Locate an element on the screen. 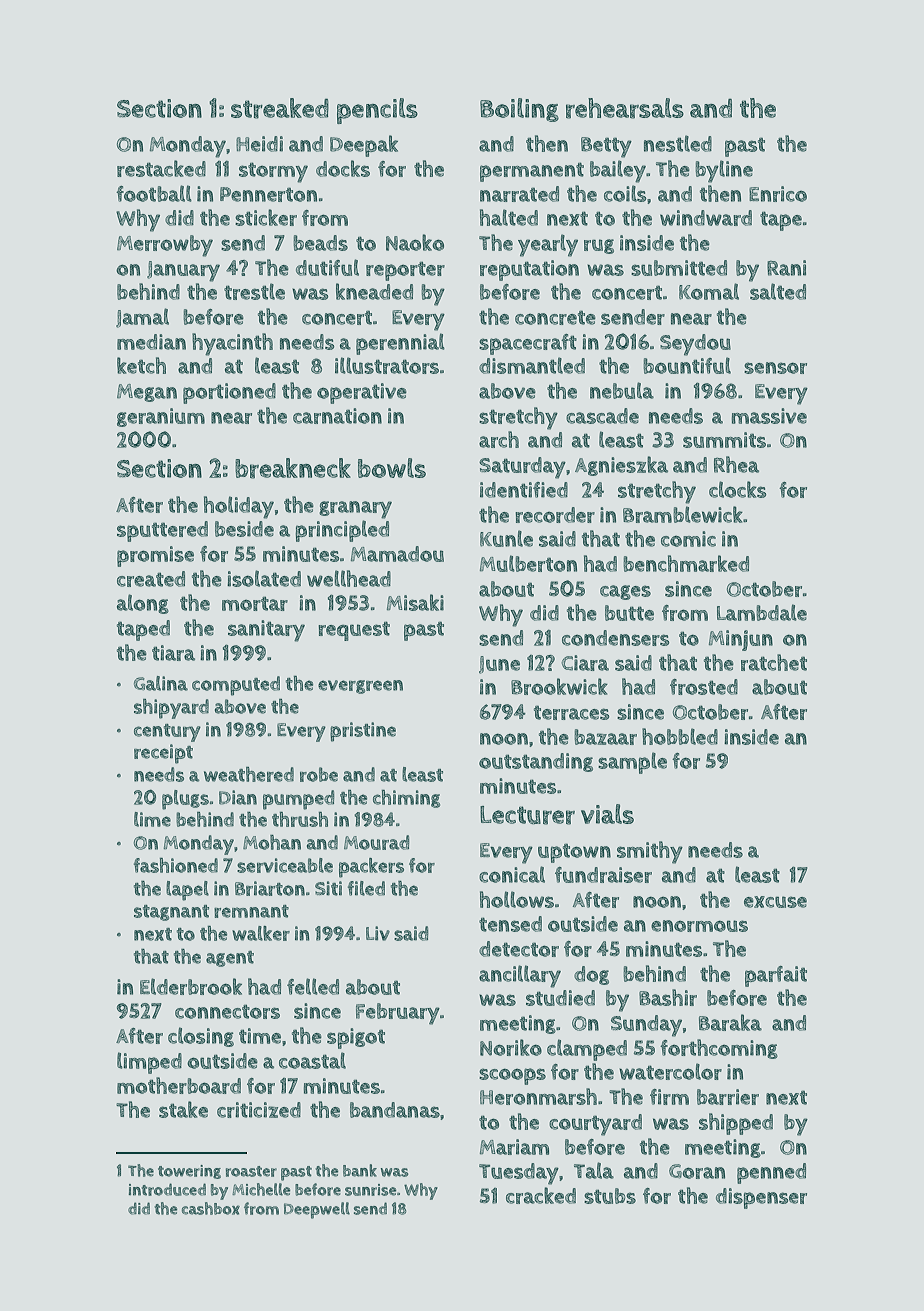 The width and height of the screenshot is (924, 1311). cashbox is located at coordinates (211, 1208).
